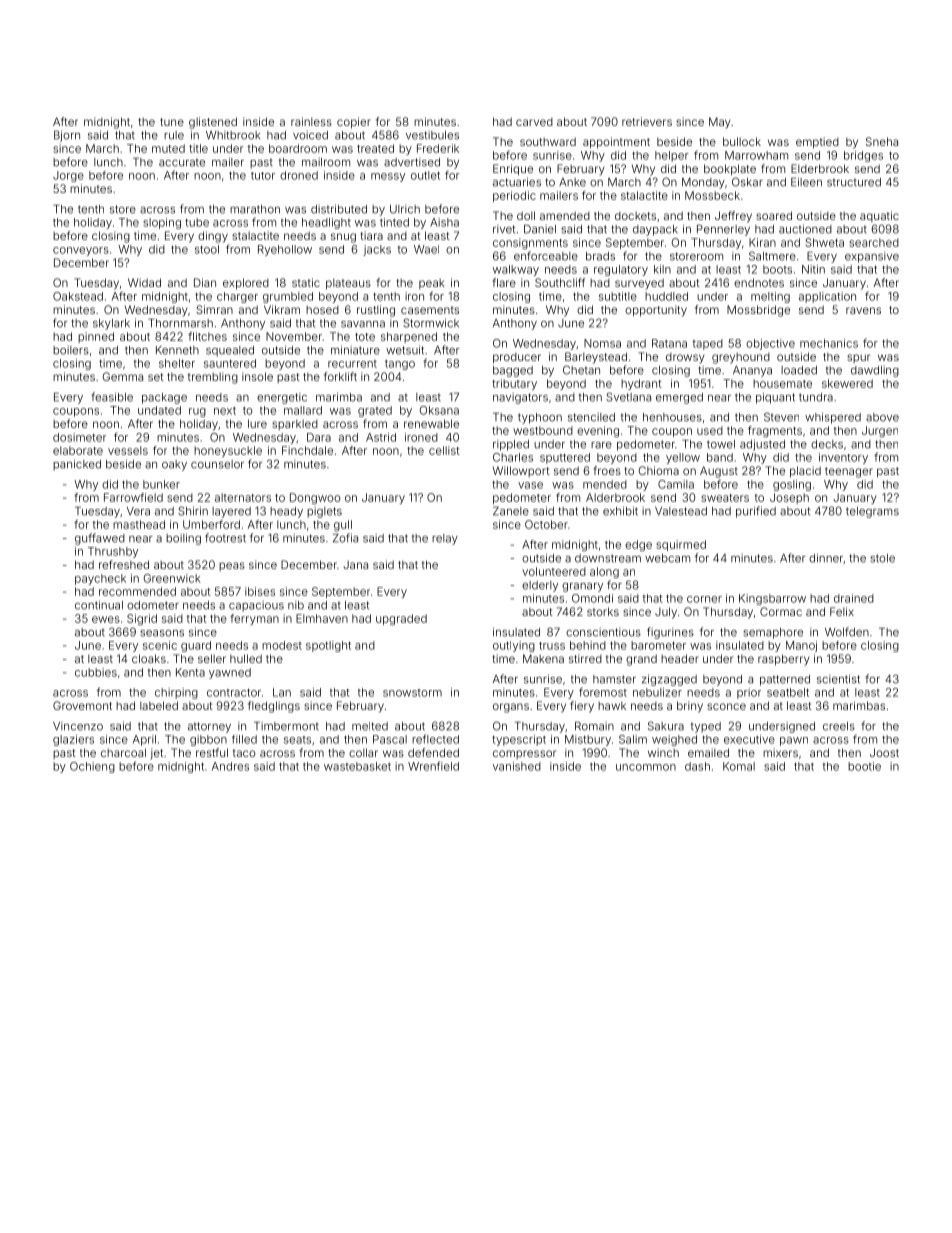 This document has width=952, height=1233. I want to click on seasons, so click(162, 633).
